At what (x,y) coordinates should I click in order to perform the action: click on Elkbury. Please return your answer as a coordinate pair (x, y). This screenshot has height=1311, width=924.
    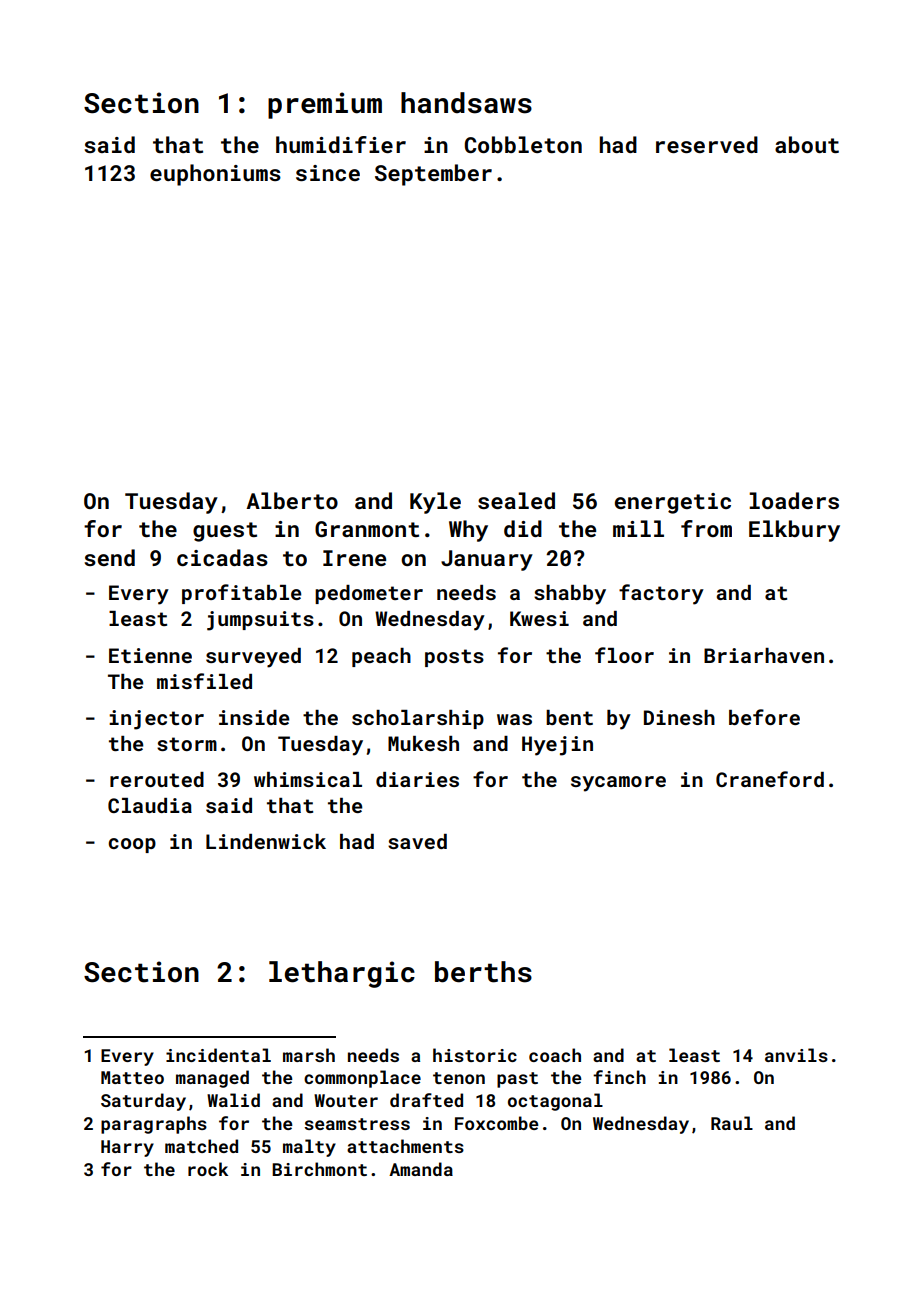
    Looking at the image, I should click on (794, 531).
